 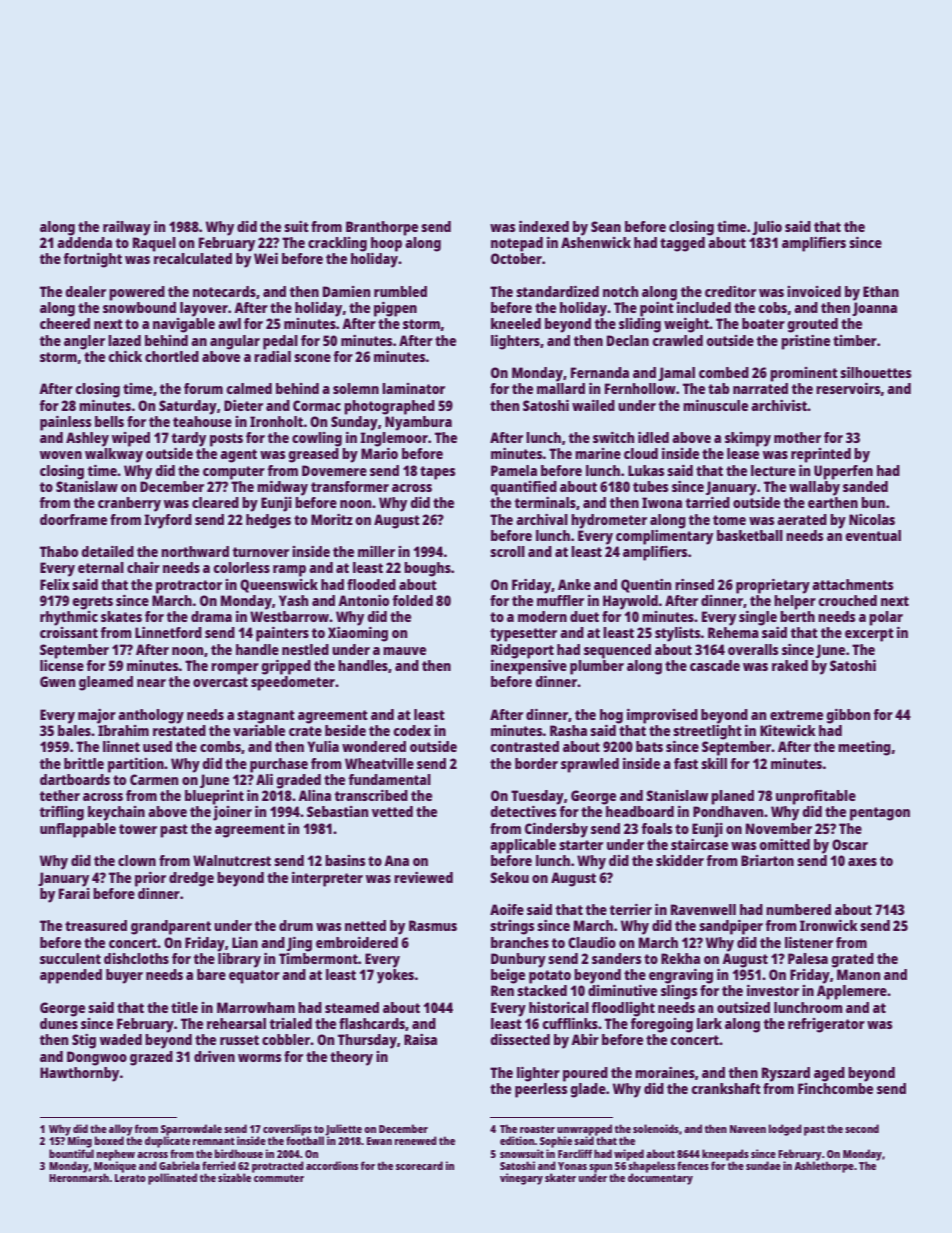 I want to click on pentagon, so click(x=880, y=814).
